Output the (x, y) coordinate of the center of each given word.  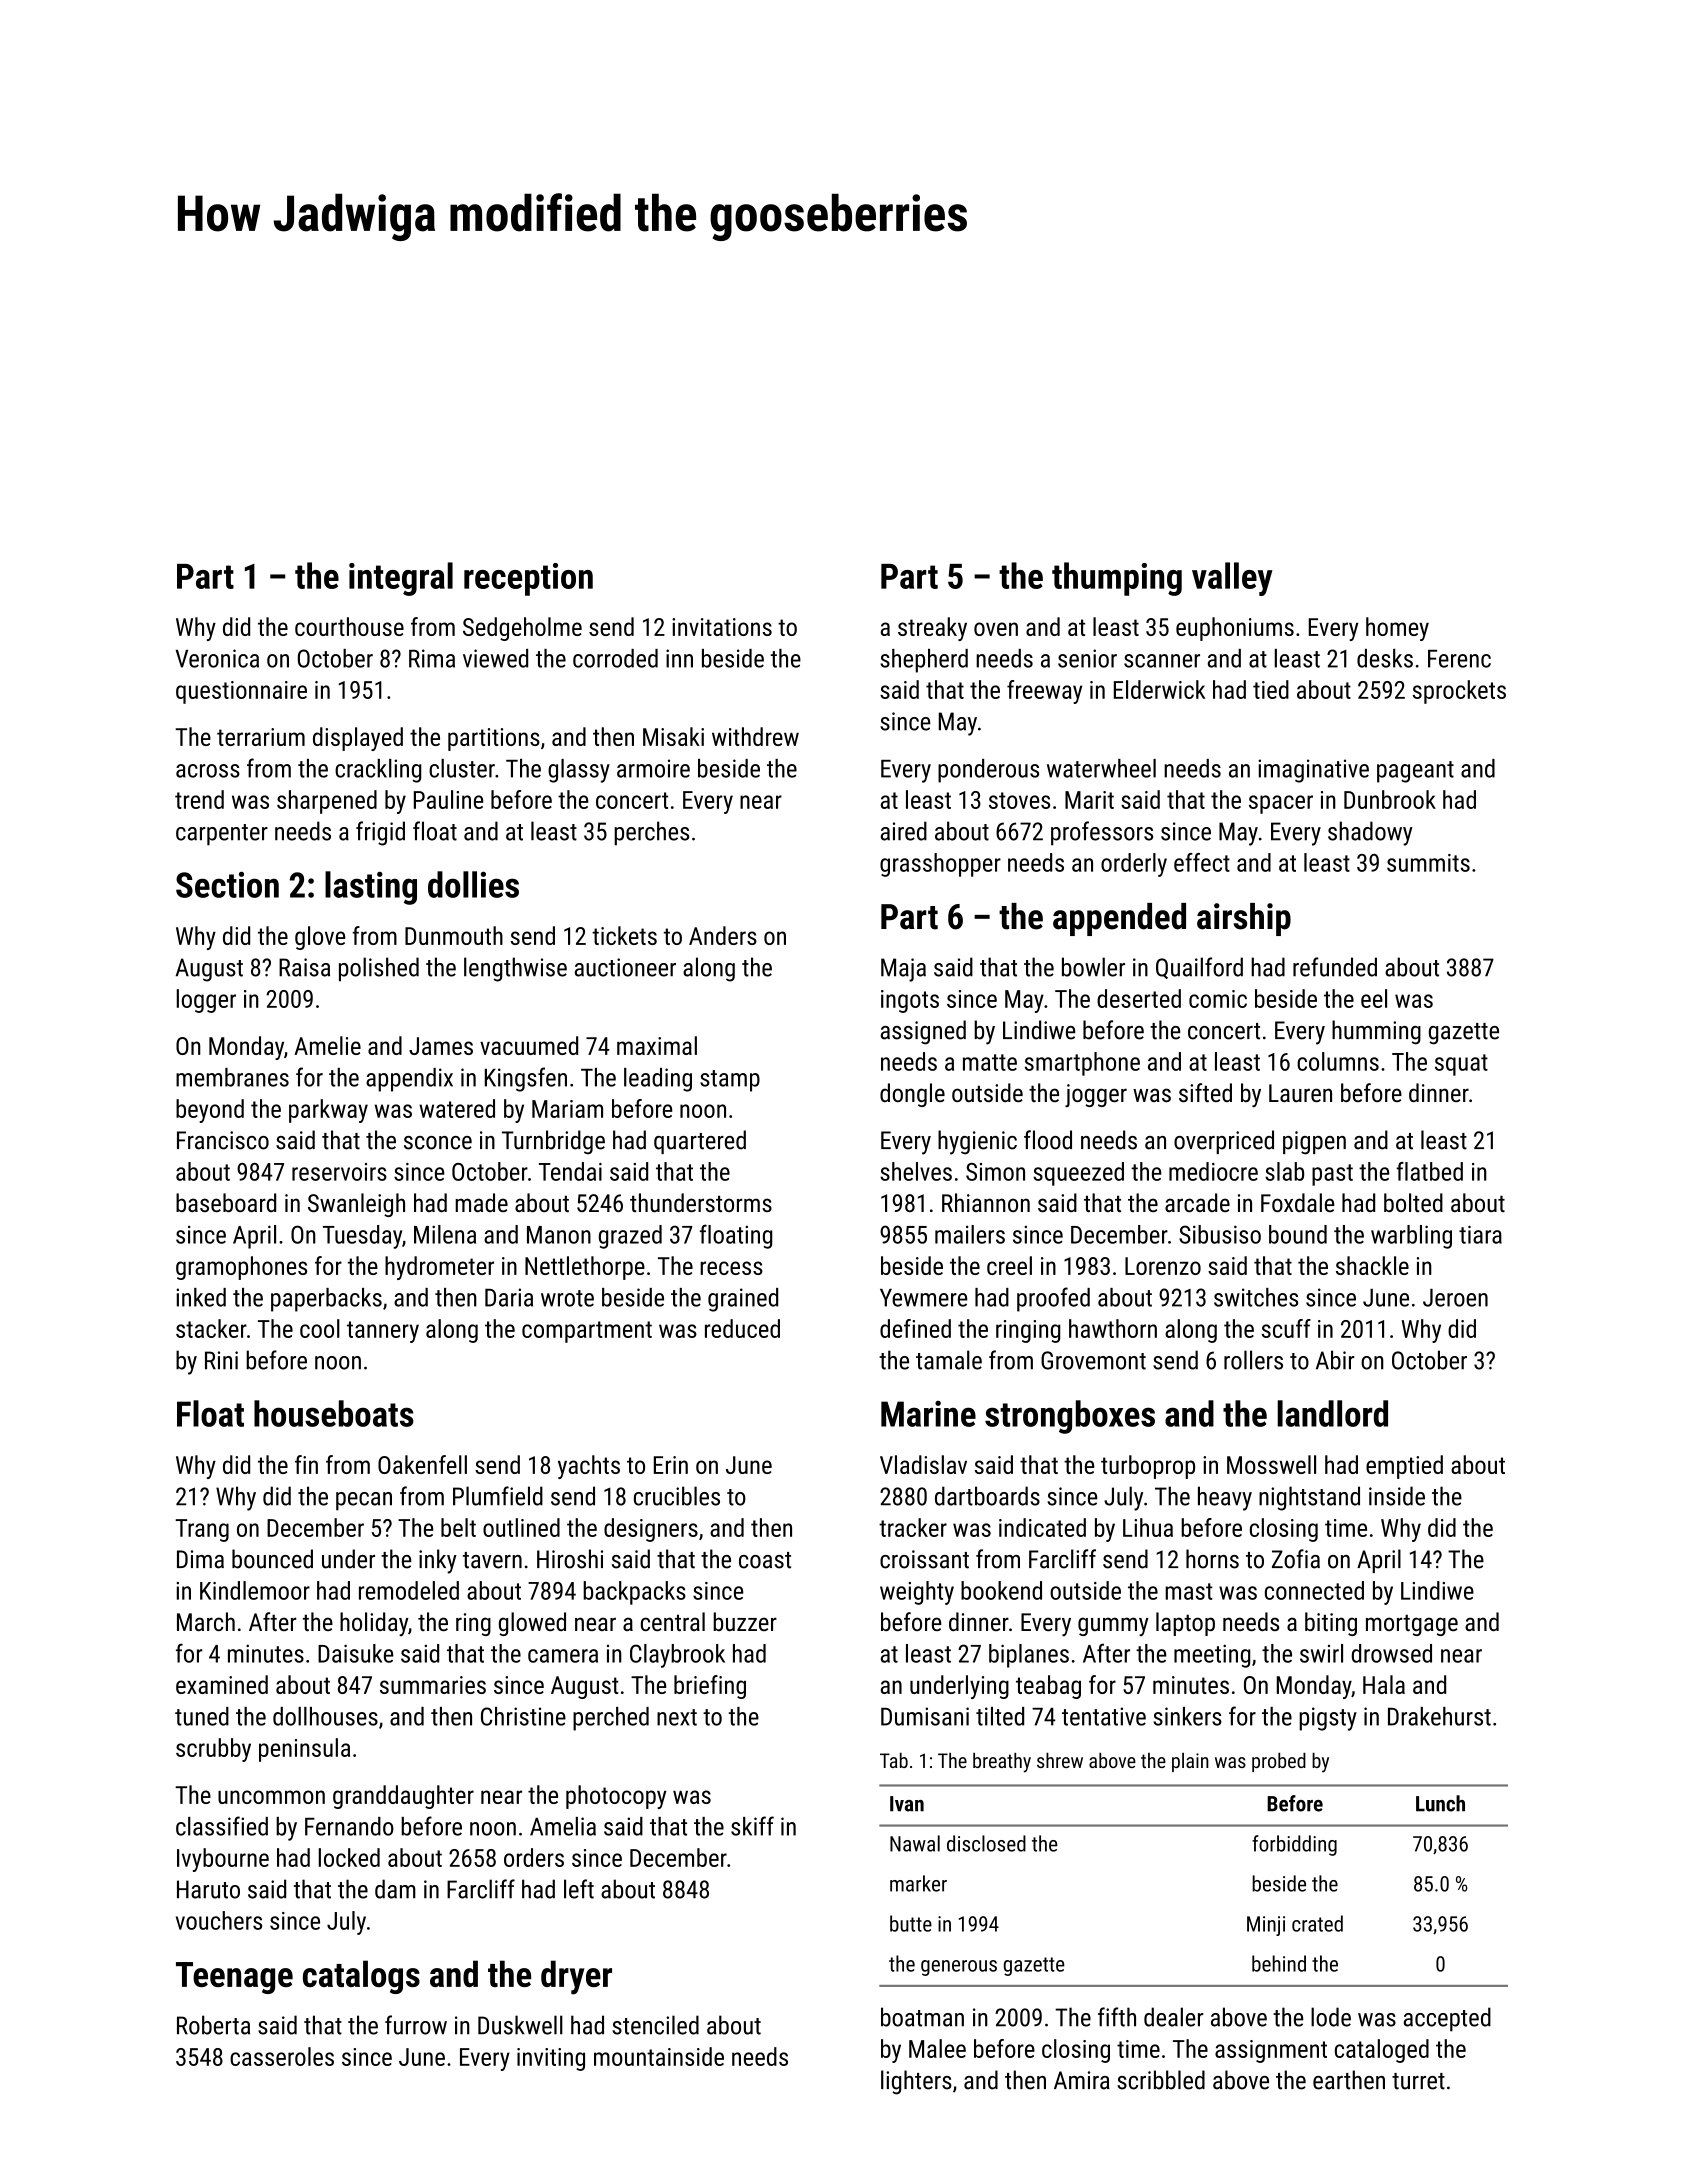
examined (222, 1684)
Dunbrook (1390, 799)
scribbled (1161, 2080)
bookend (1001, 1590)
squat (1461, 1065)
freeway (1044, 692)
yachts (589, 1467)
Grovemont (1093, 1360)
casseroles (282, 2056)
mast (1189, 1591)
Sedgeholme (522, 629)
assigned (923, 1032)
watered (457, 1108)
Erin (671, 1465)
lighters (916, 2082)
